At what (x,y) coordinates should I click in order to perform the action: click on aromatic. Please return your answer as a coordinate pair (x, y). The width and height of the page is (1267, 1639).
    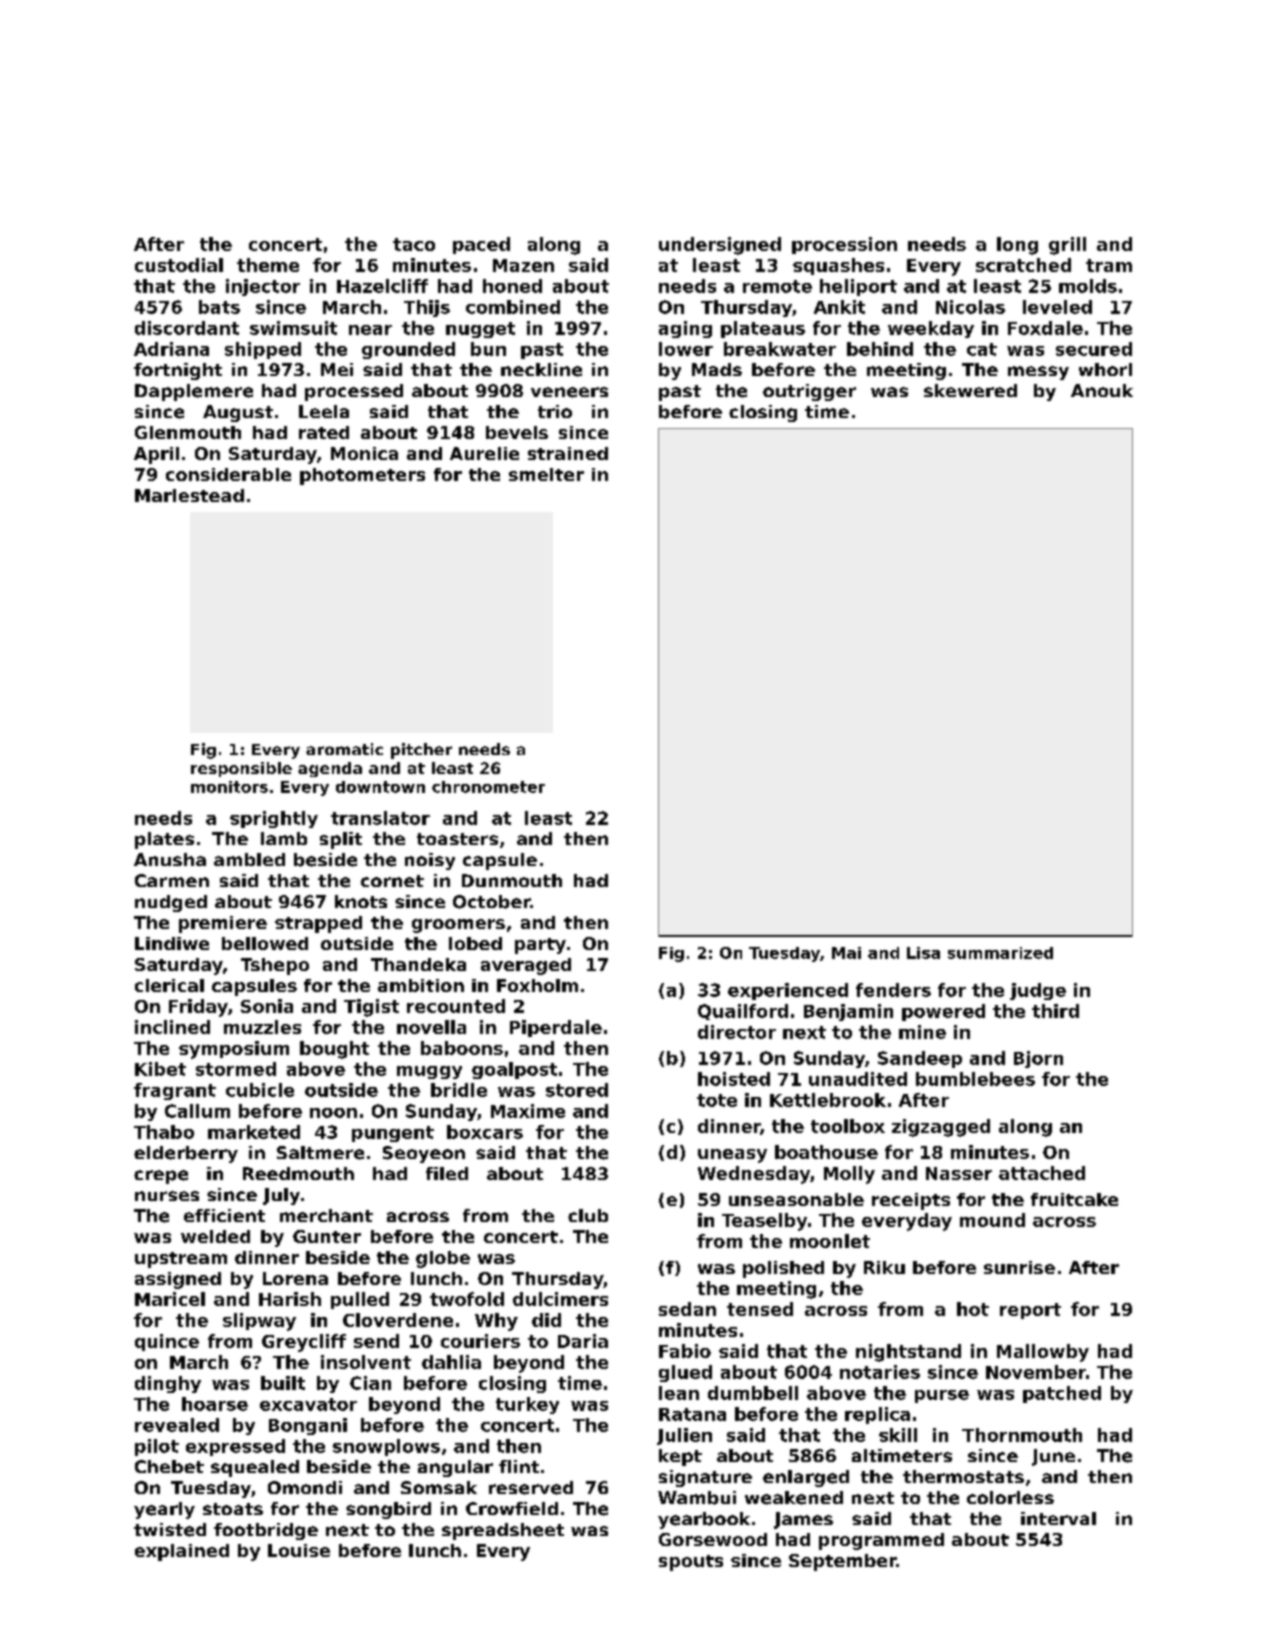
    Looking at the image, I should click on (344, 749).
